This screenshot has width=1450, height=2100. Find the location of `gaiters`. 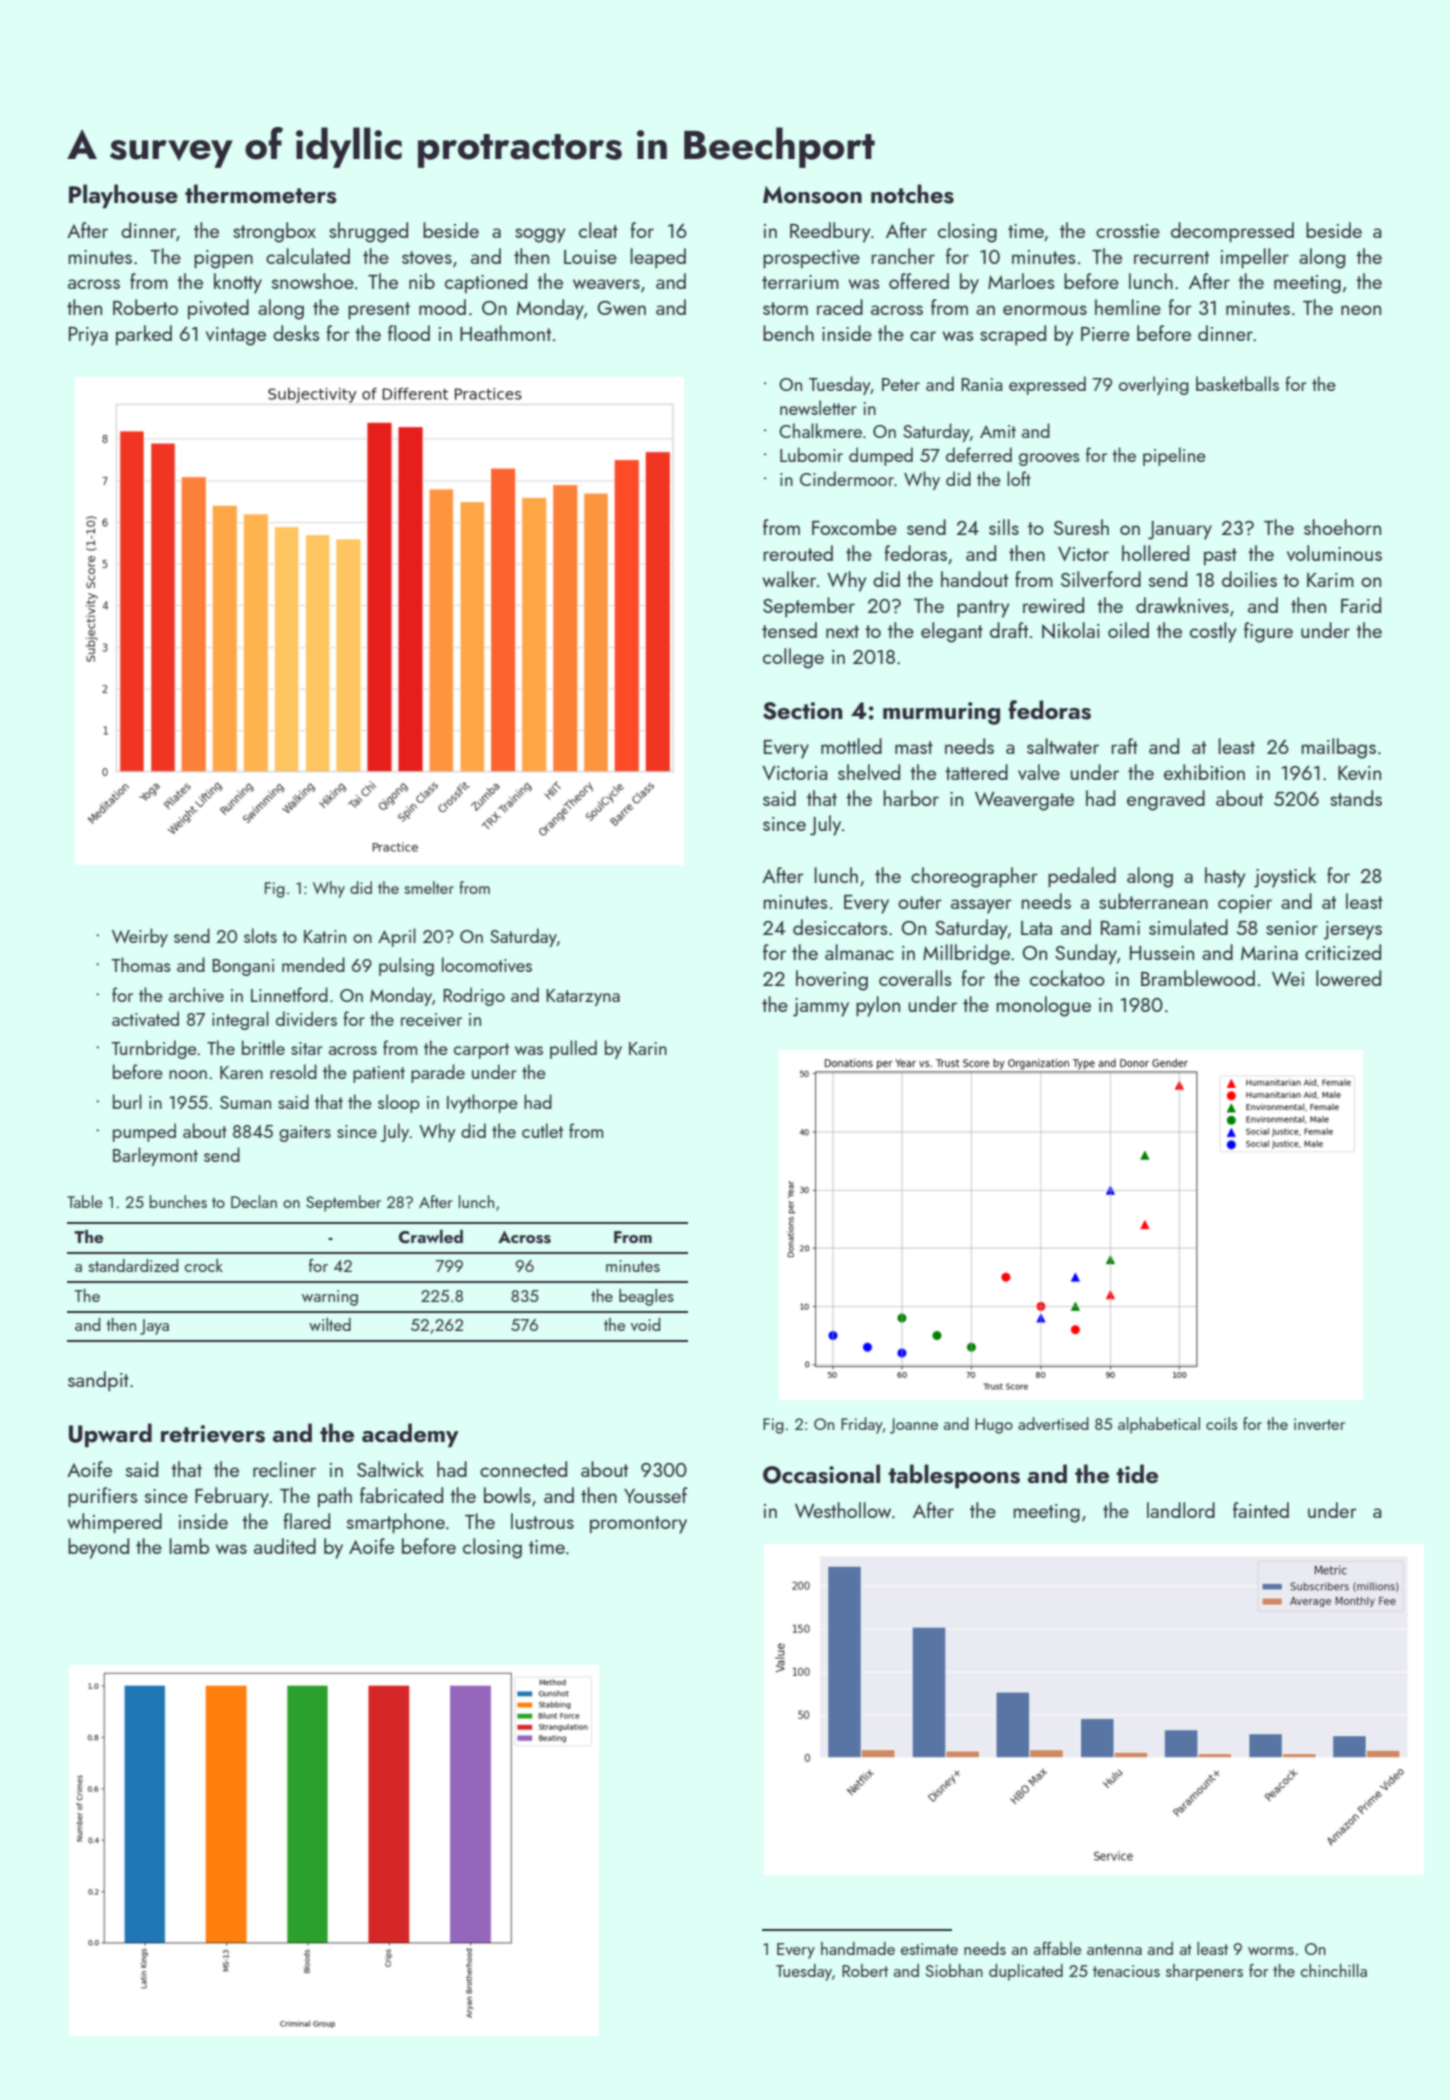

gaiters is located at coordinates (305, 1133).
